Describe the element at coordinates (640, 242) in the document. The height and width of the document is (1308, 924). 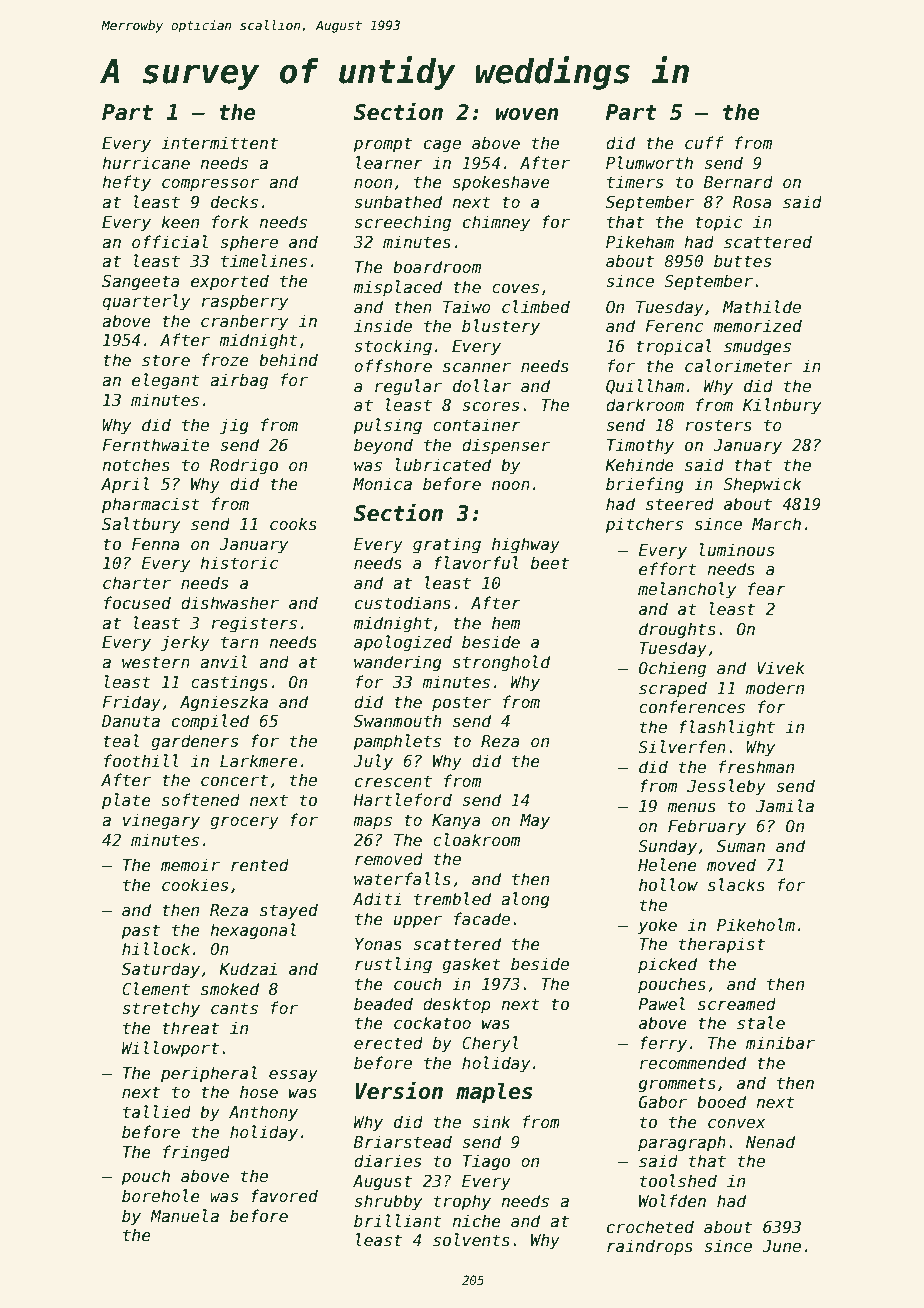
I see `Pikeham` at that location.
